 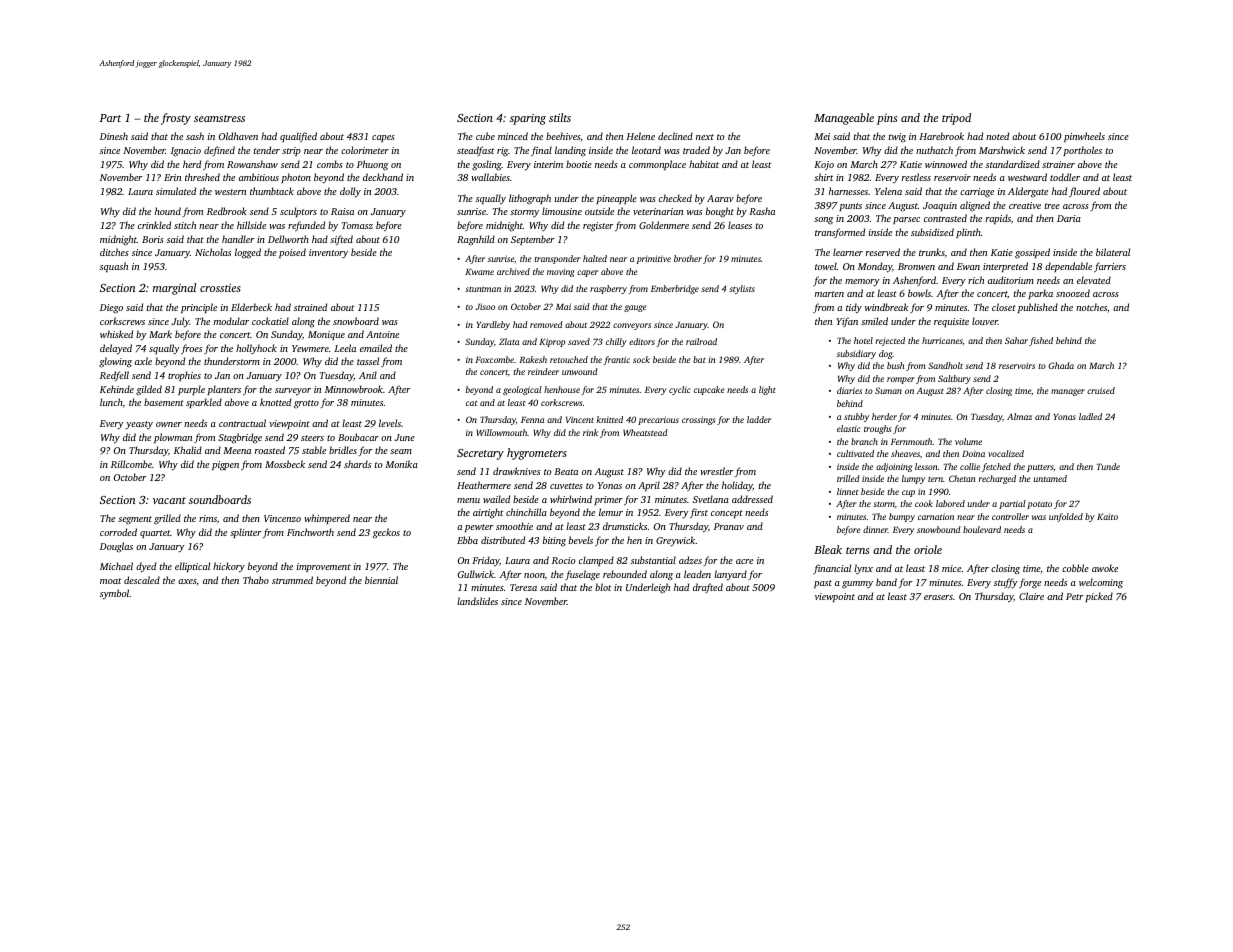 I want to click on crossties, so click(x=220, y=288).
